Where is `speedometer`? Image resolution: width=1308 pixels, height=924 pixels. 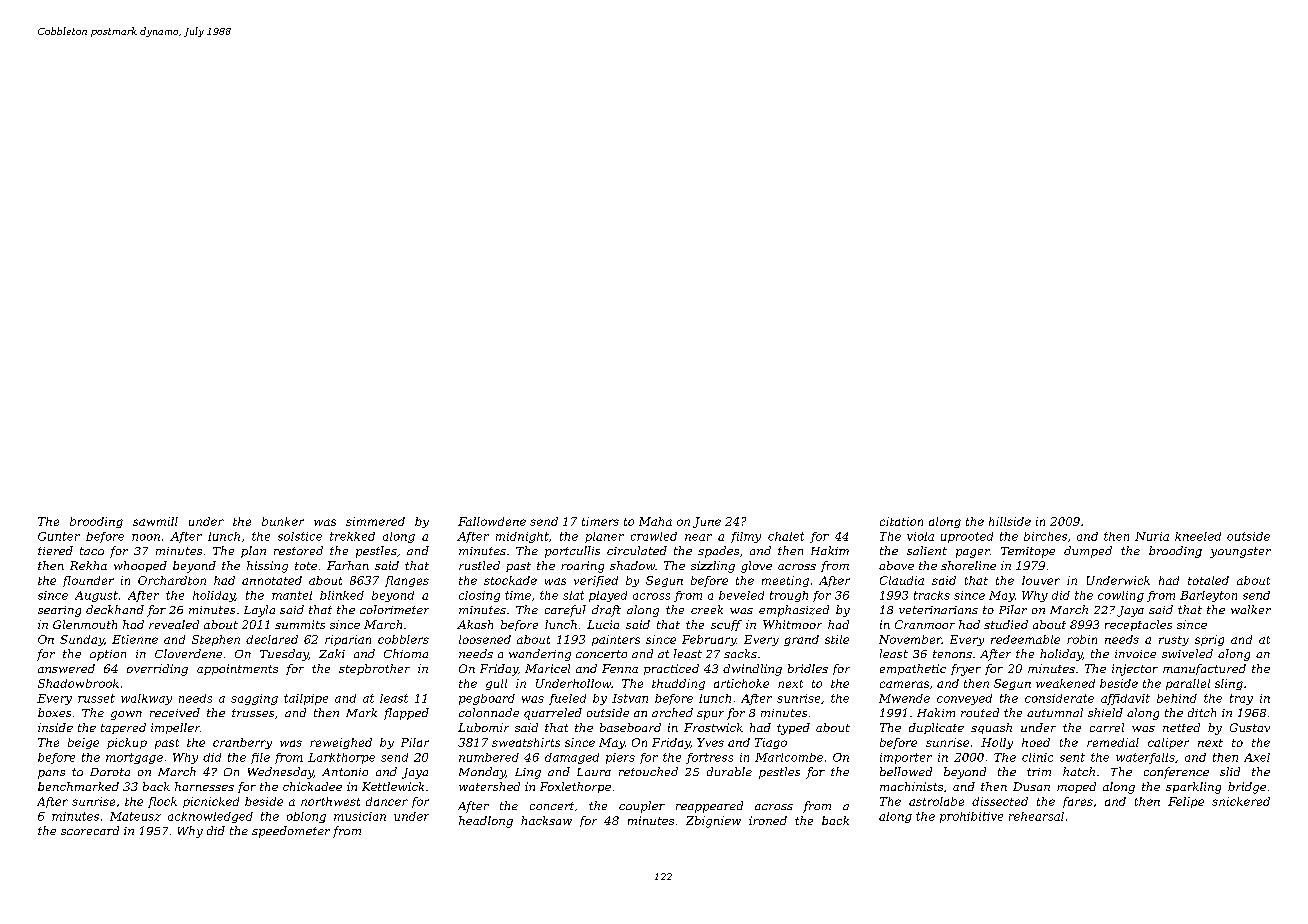 speedometer is located at coordinates (291, 832).
